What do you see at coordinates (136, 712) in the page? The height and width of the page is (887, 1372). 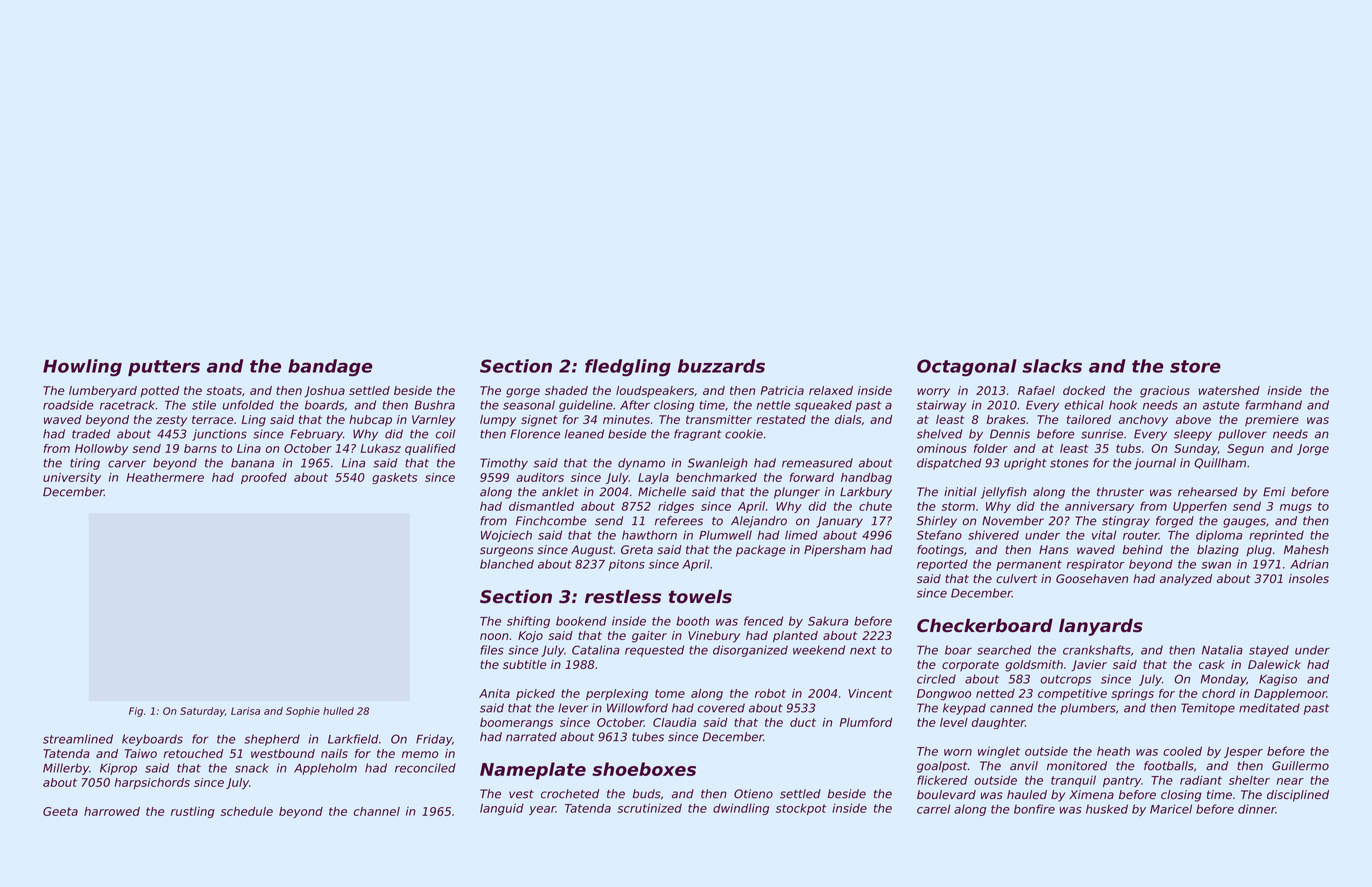 I see `Fig` at bounding box center [136, 712].
